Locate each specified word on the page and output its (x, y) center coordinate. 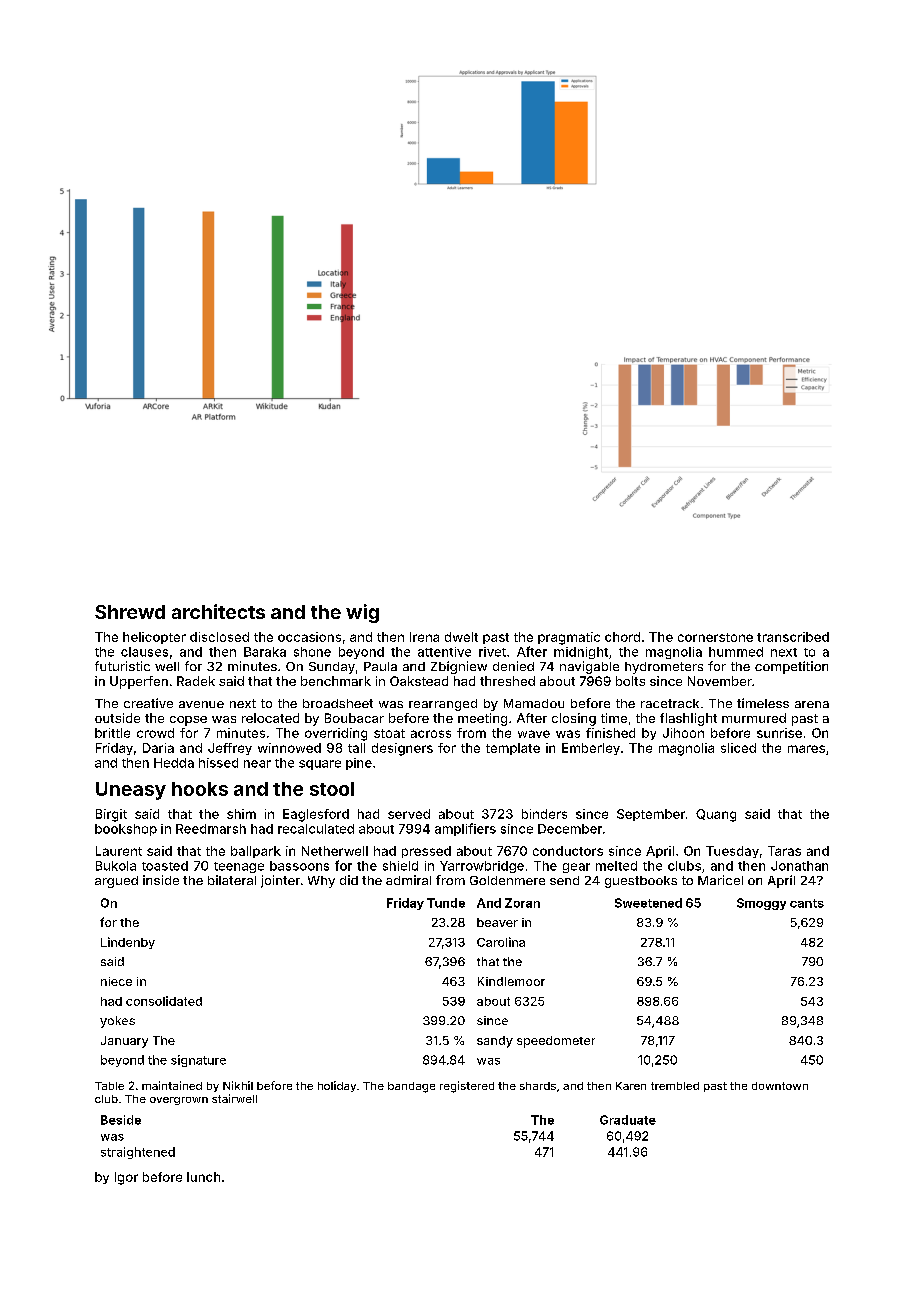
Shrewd (130, 612)
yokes (117, 1022)
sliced (738, 748)
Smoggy (761, 904)
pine (359, 764)
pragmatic (569, 638)
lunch (203, 1177)
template (513, 749)
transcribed (793, 637)
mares (806, 749)
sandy (495, 1042)
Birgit (111, 815)
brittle (112, 733)
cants (807, 903)
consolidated (164, 1001)
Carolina (501, 942)
